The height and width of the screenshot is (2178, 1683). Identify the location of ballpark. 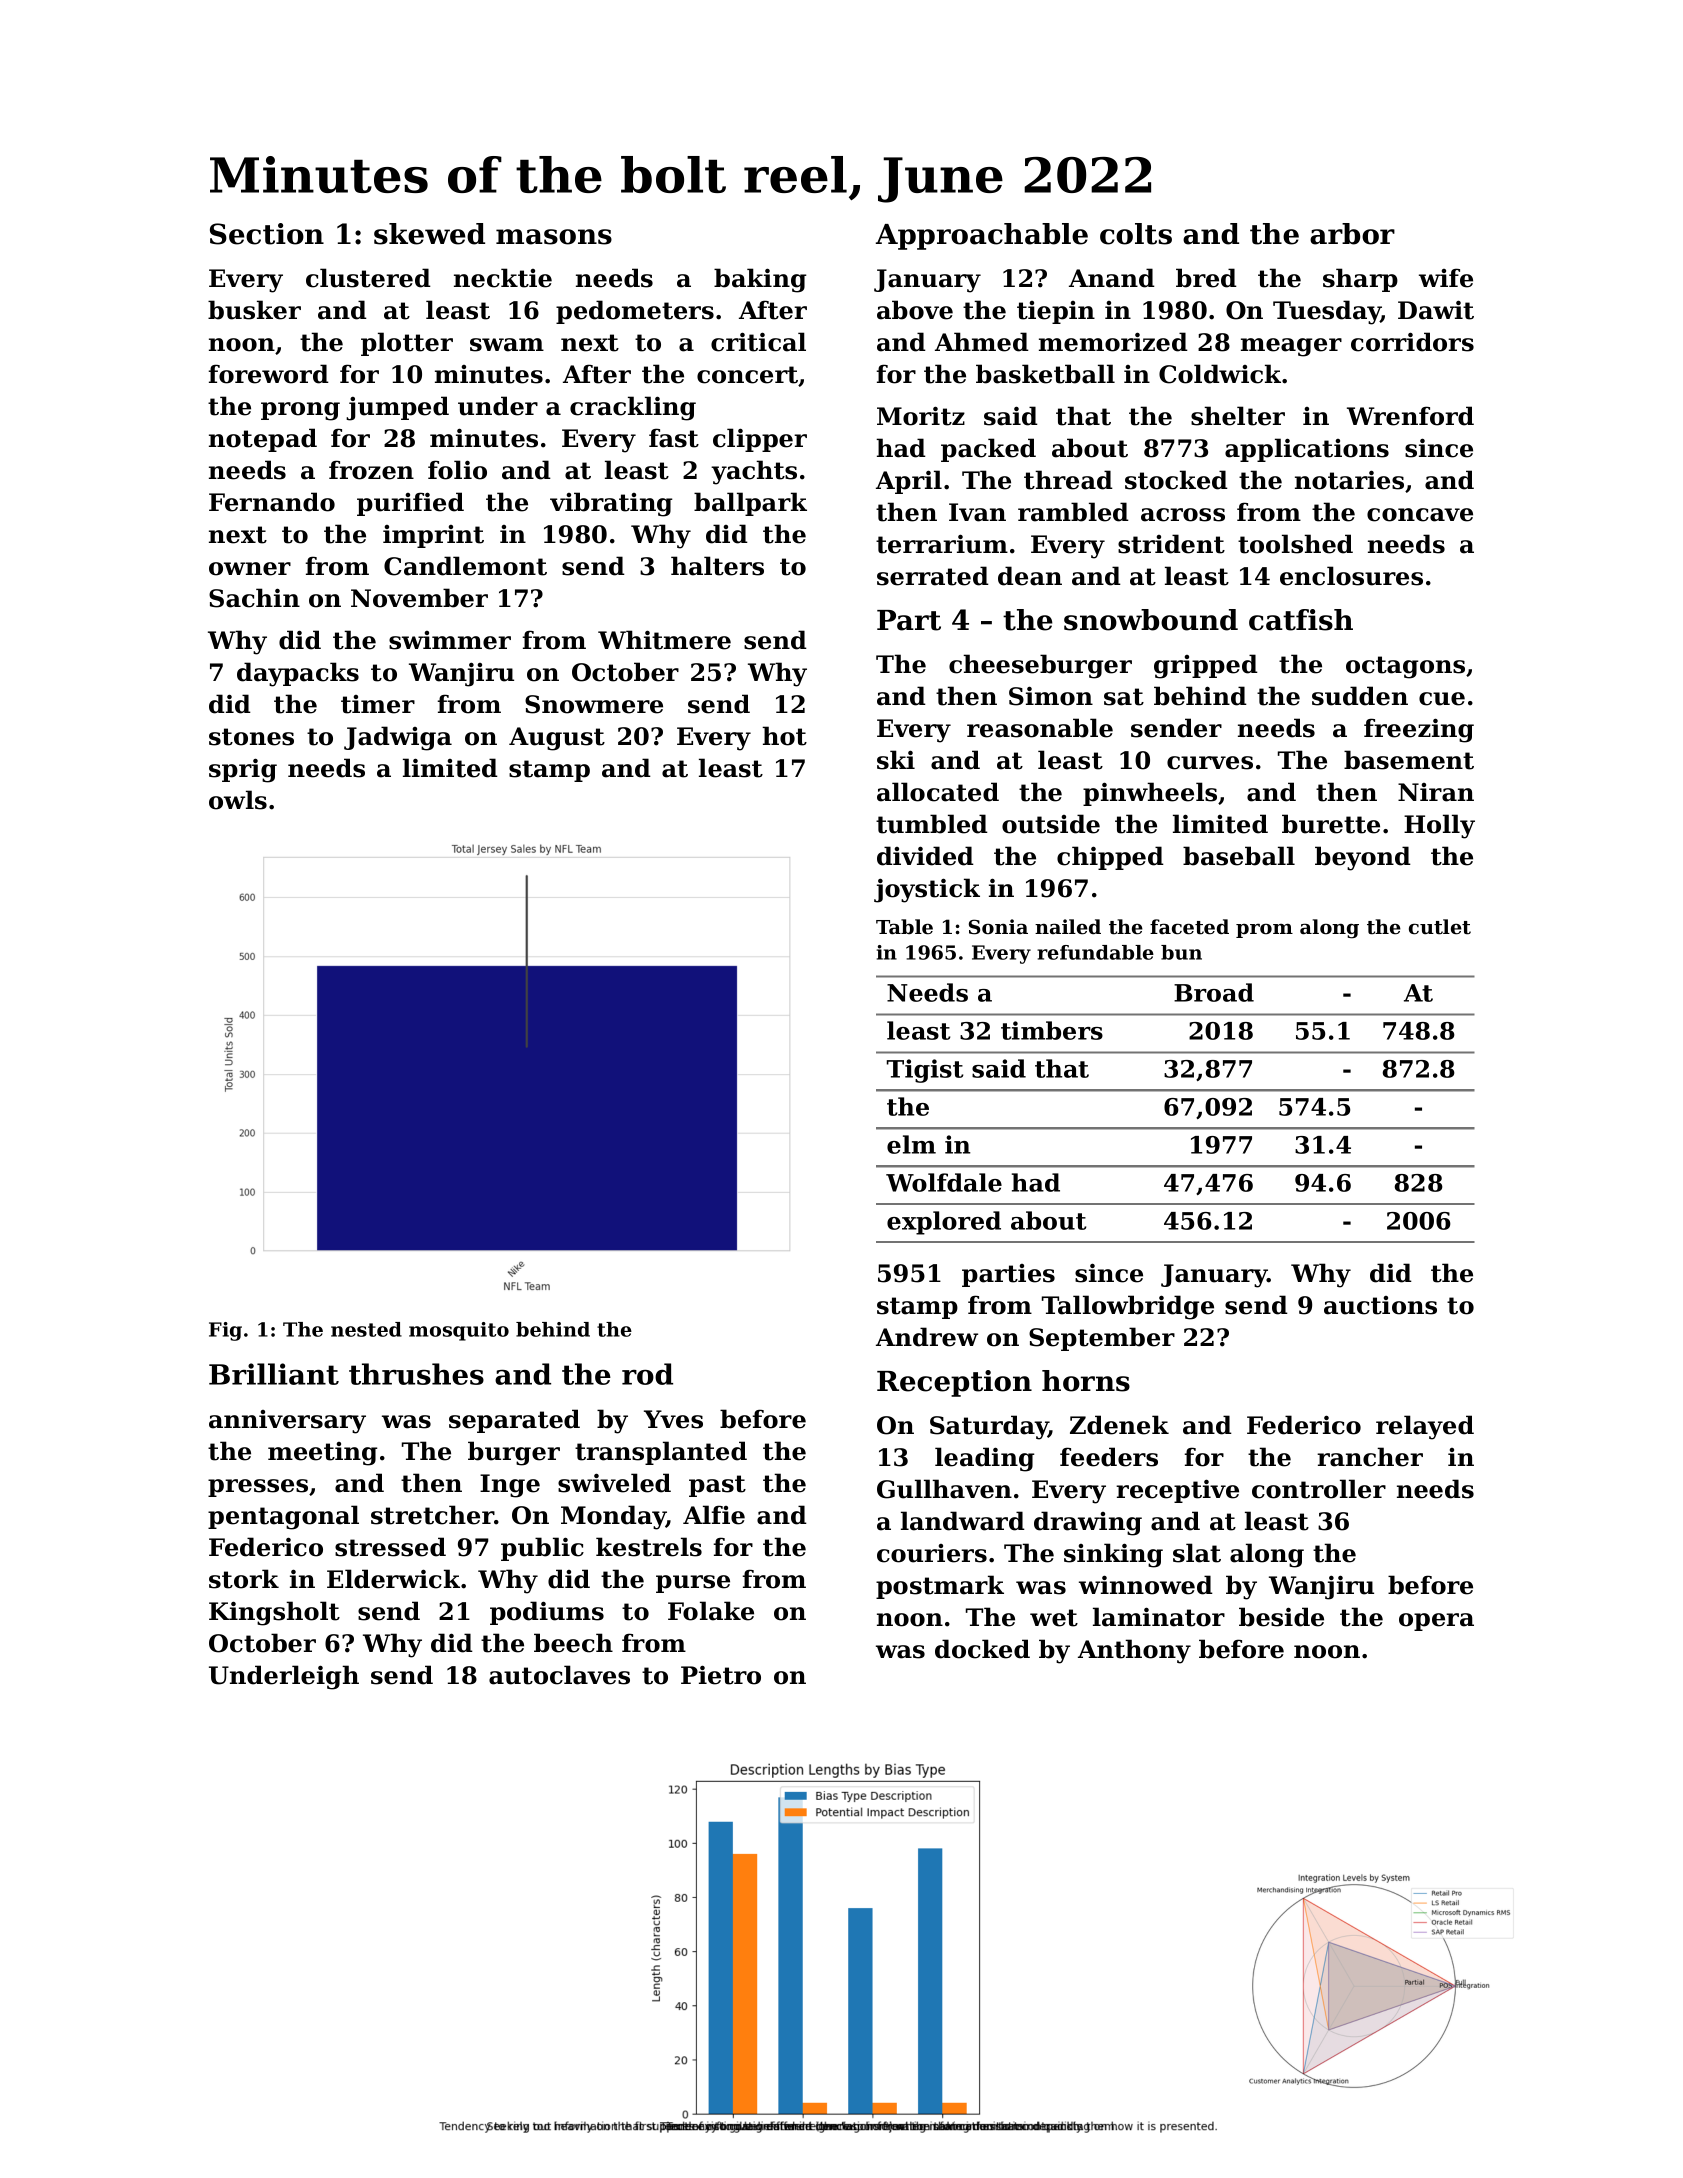
(750, 504).
